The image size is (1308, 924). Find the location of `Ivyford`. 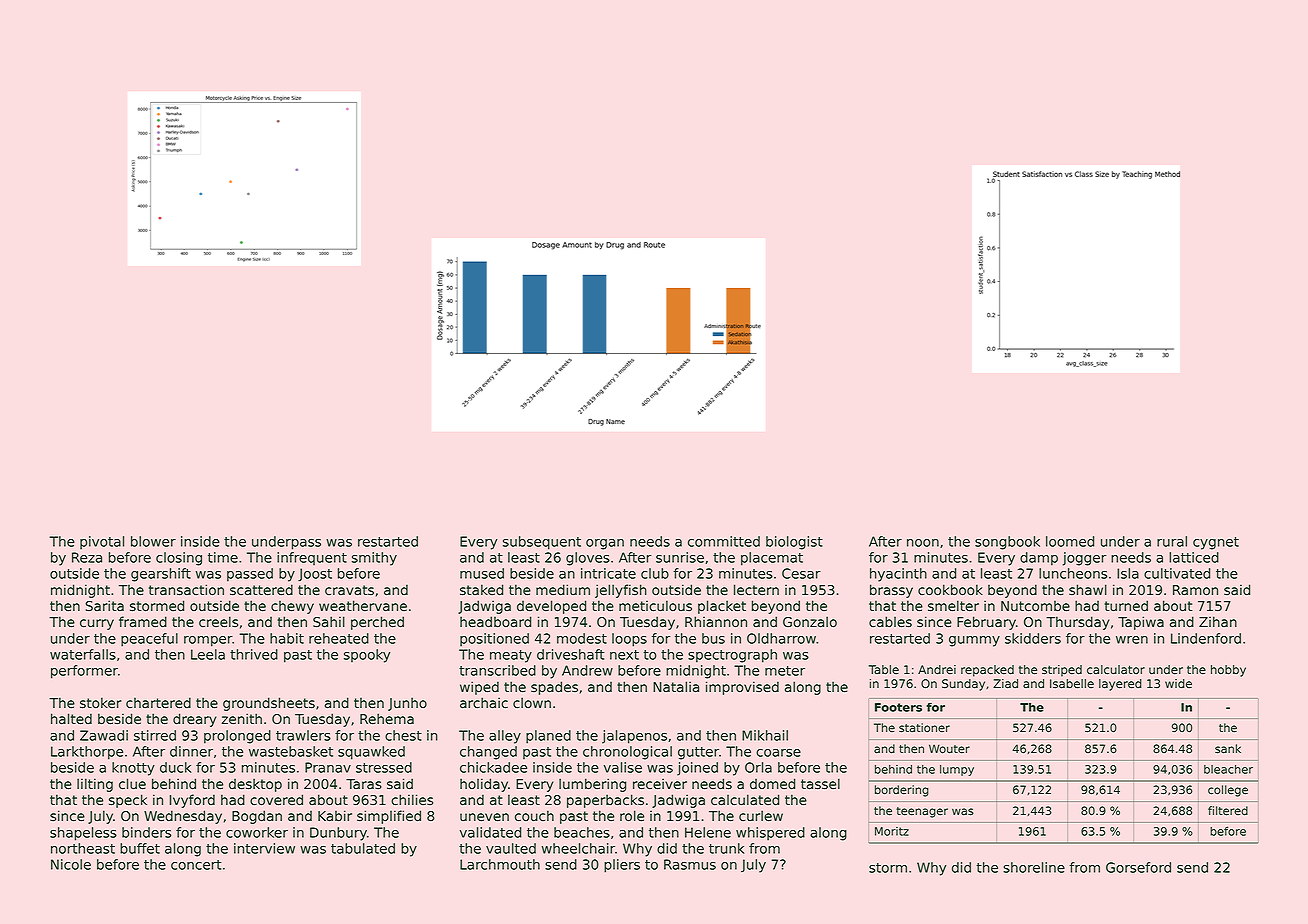

Ivyford is located at coordinates (192, 801).
